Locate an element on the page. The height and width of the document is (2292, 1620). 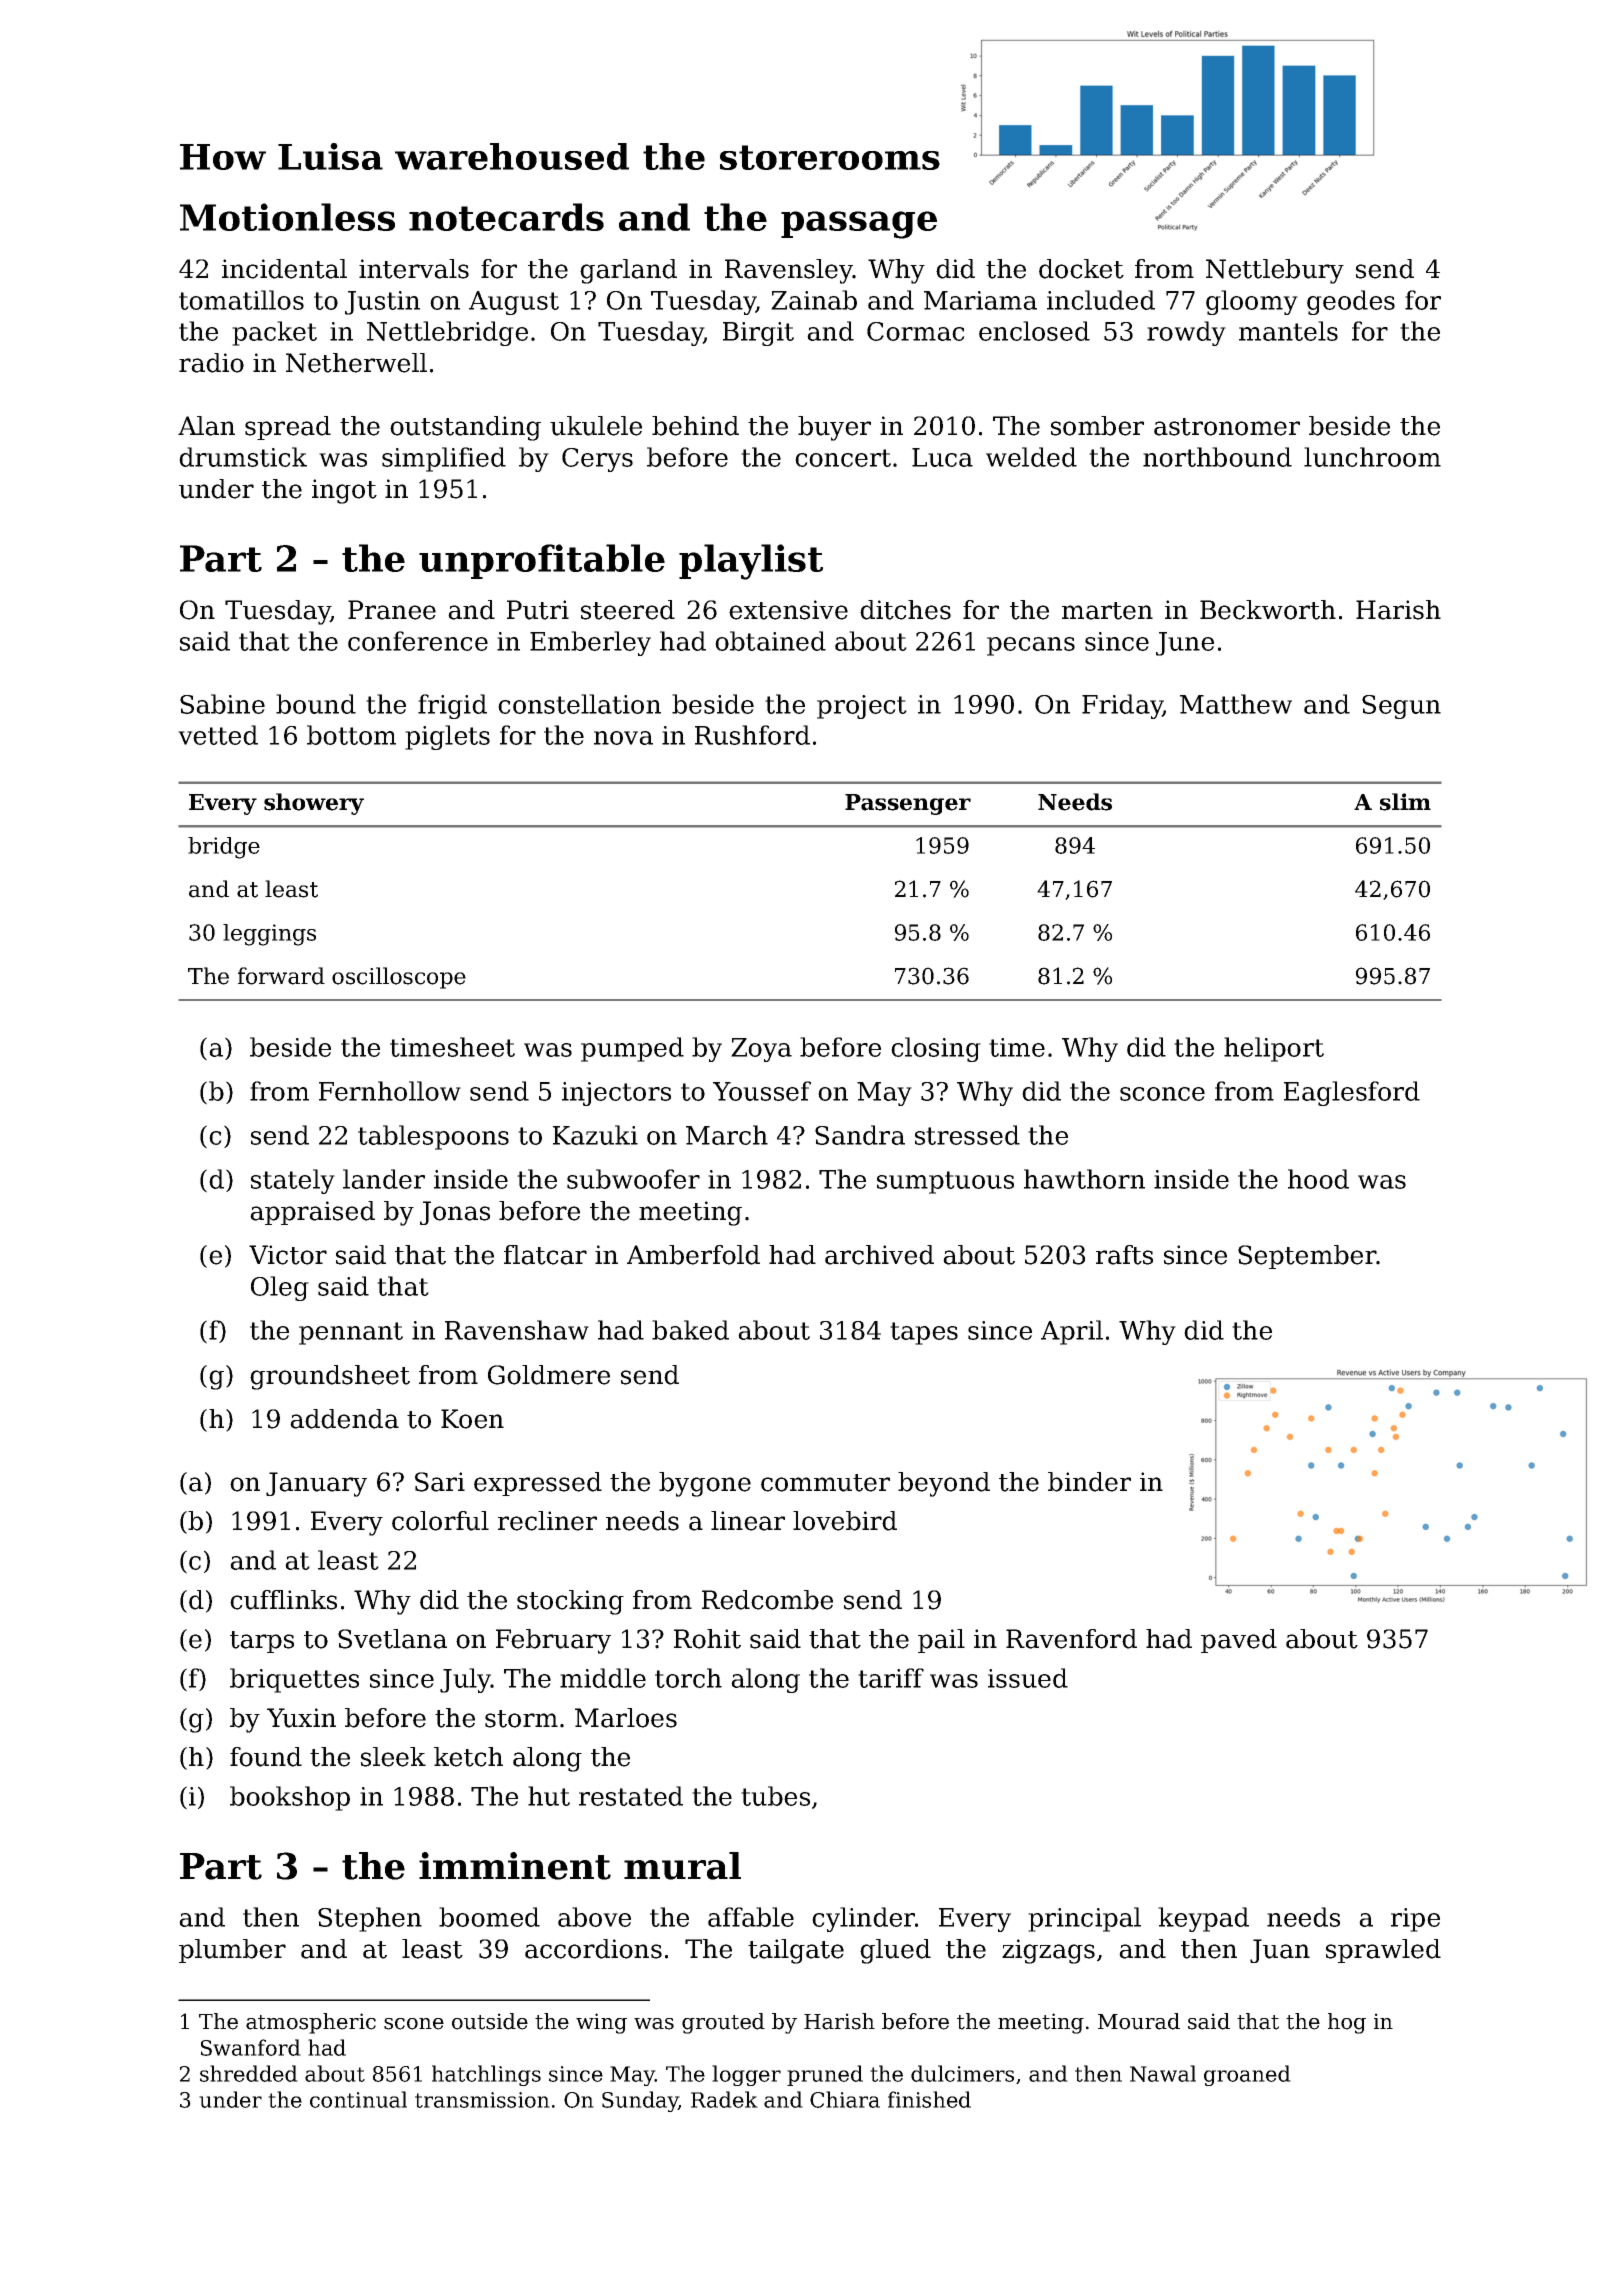
notecards is located at coordinates (506, 217).
